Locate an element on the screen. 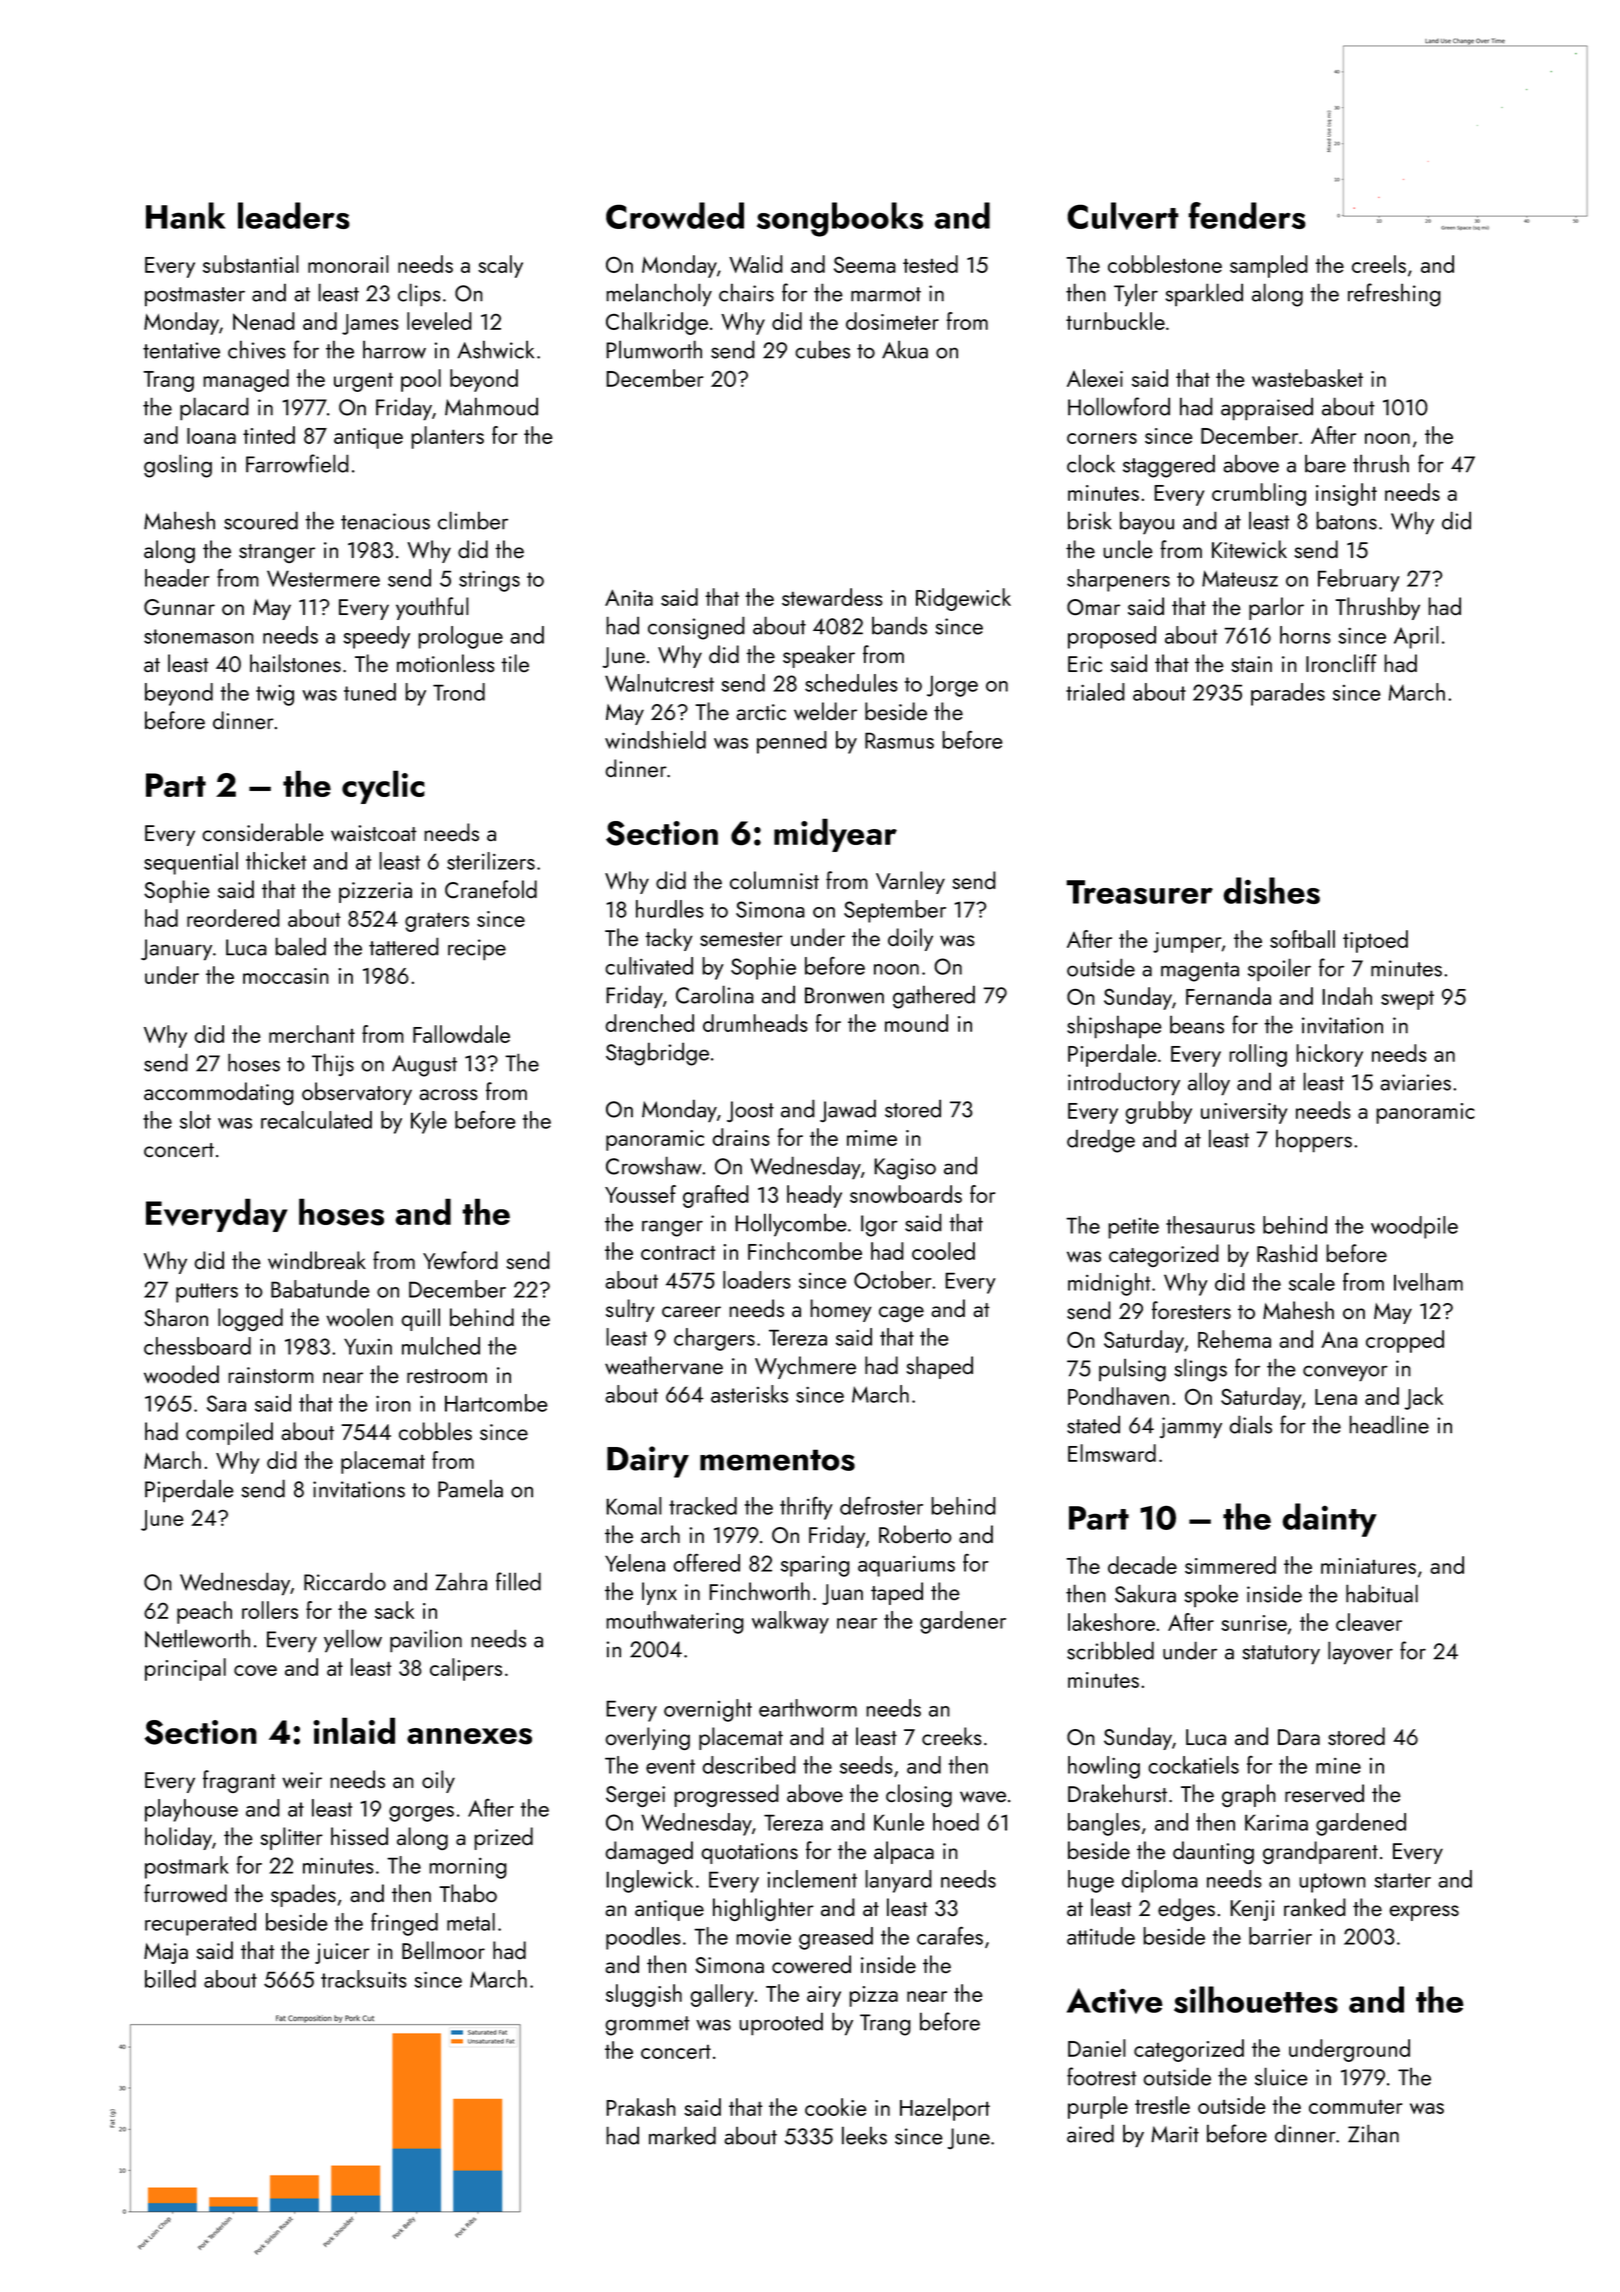 The image size is (1620, 2292). accommodating is located at coordinates (219, 1093).
